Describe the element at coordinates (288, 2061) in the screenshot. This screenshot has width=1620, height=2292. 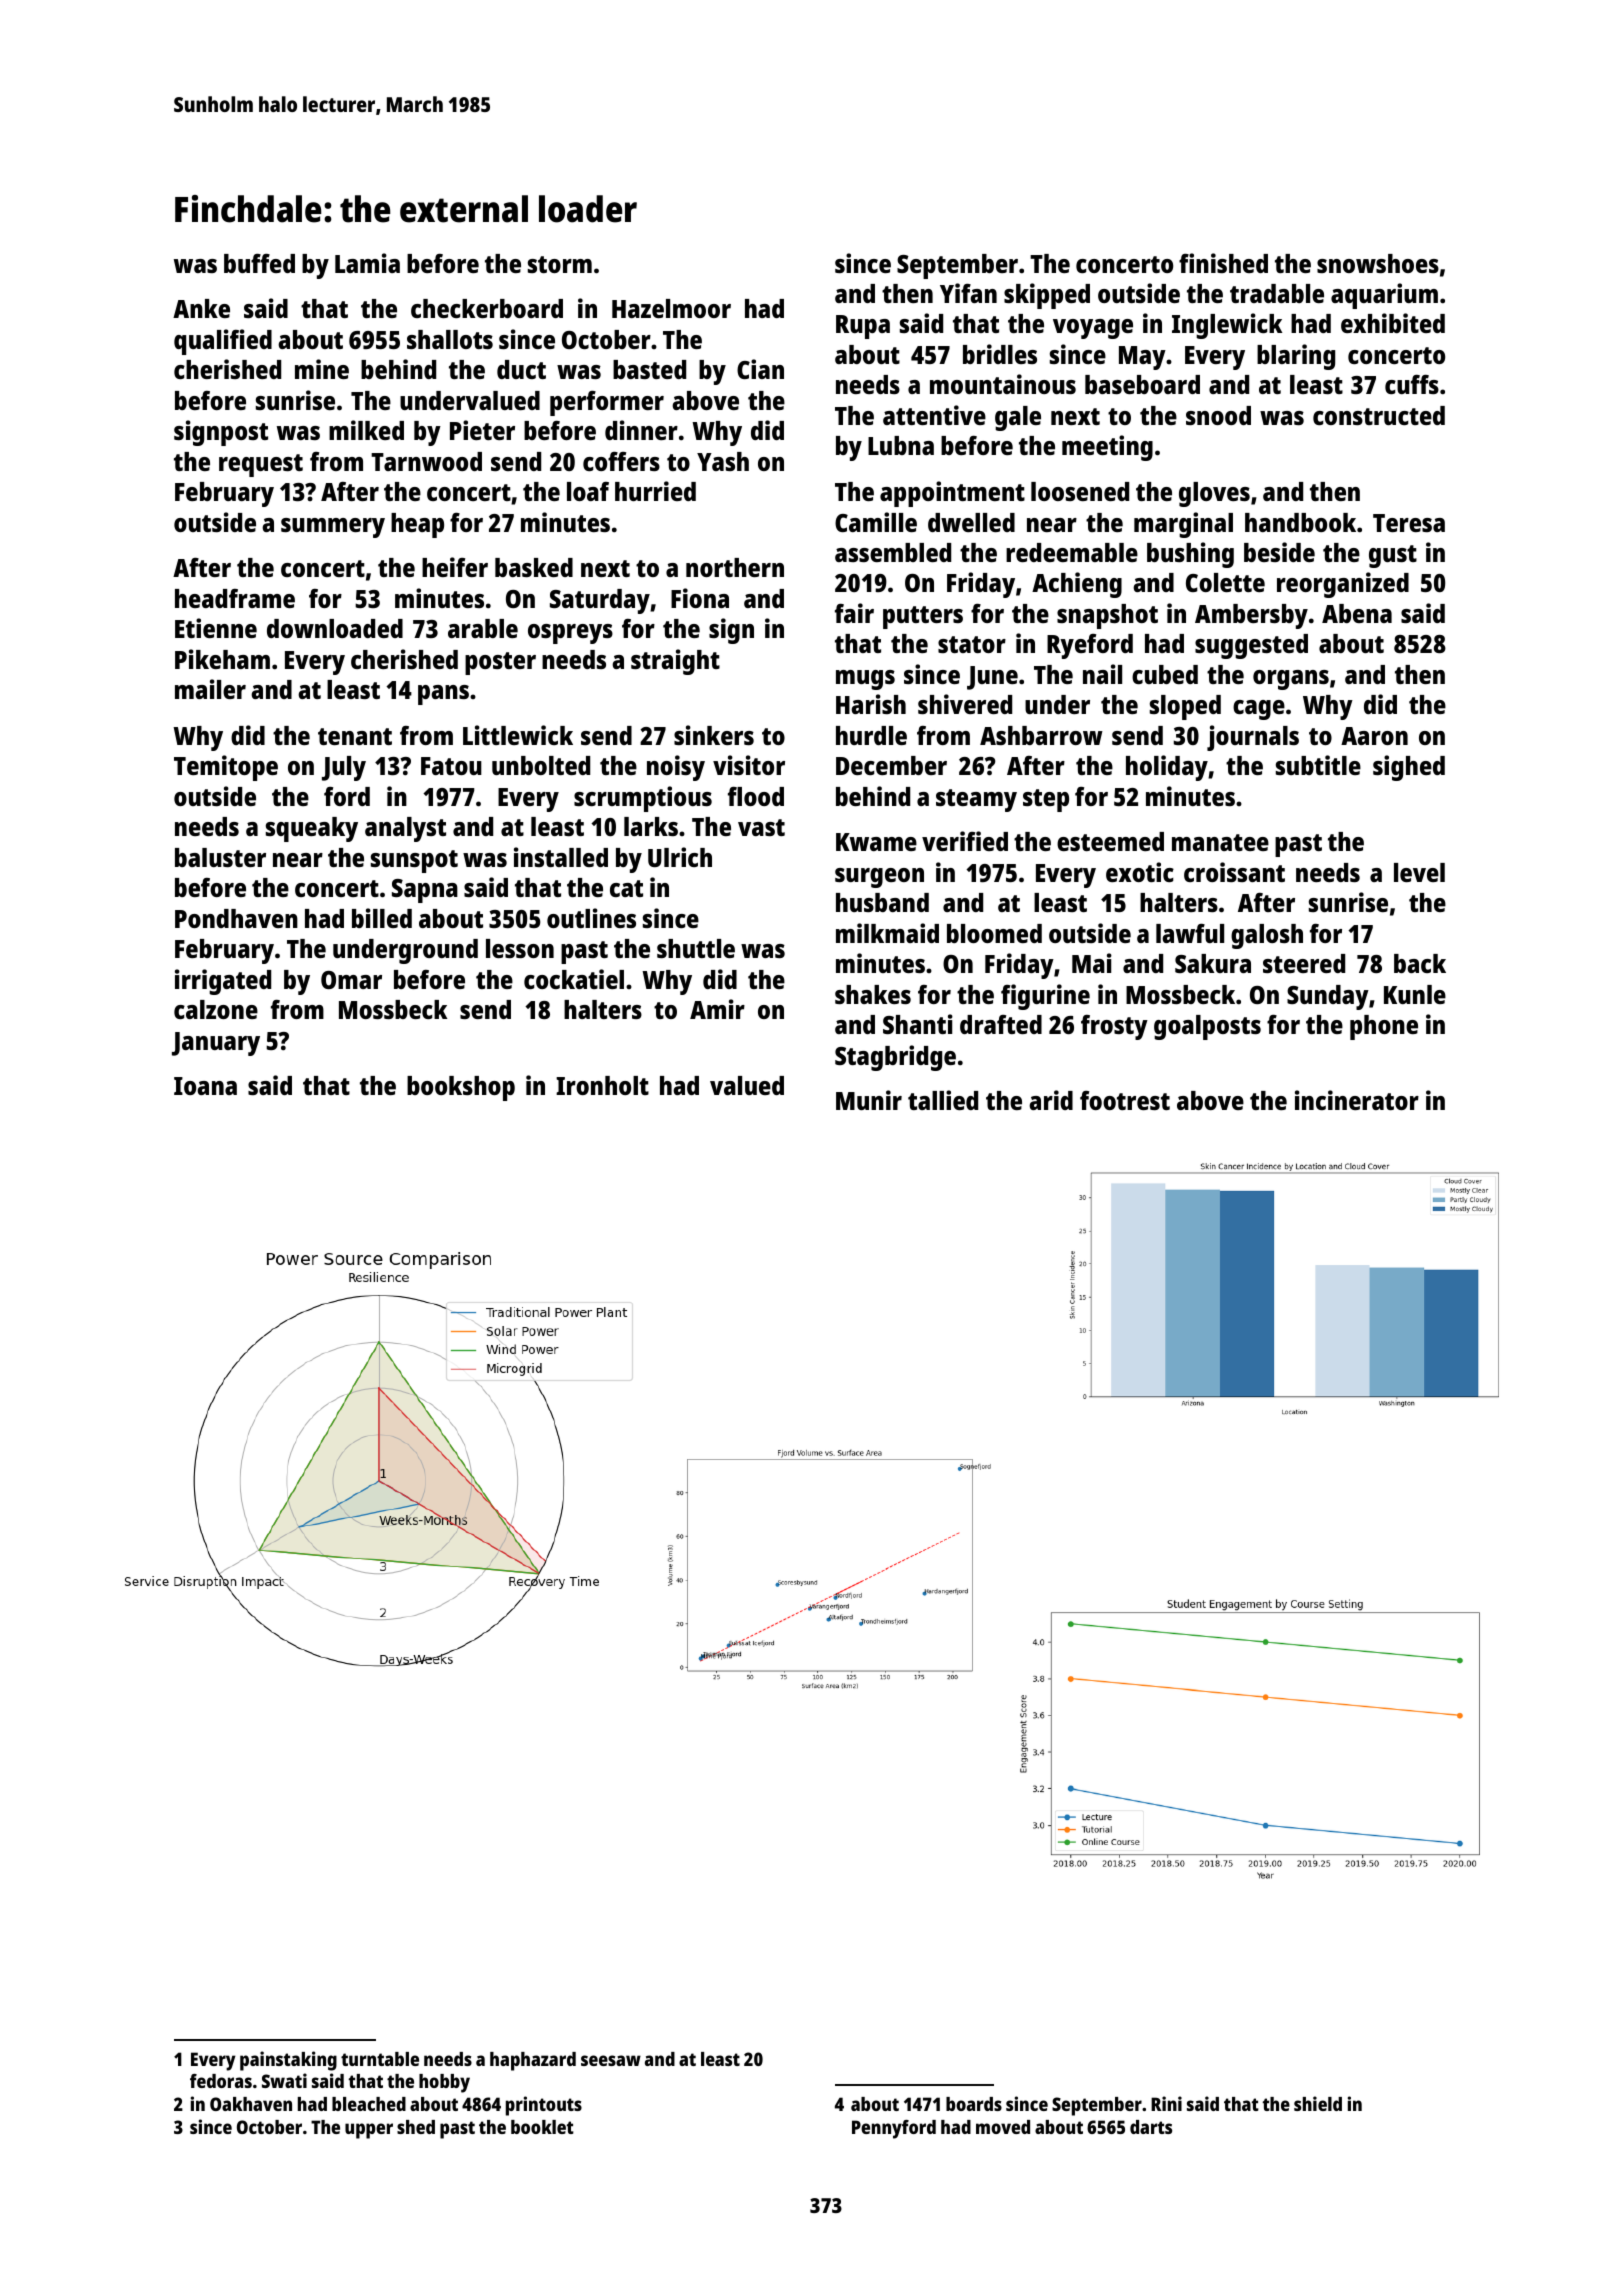
I see `painstaking` at that location.
